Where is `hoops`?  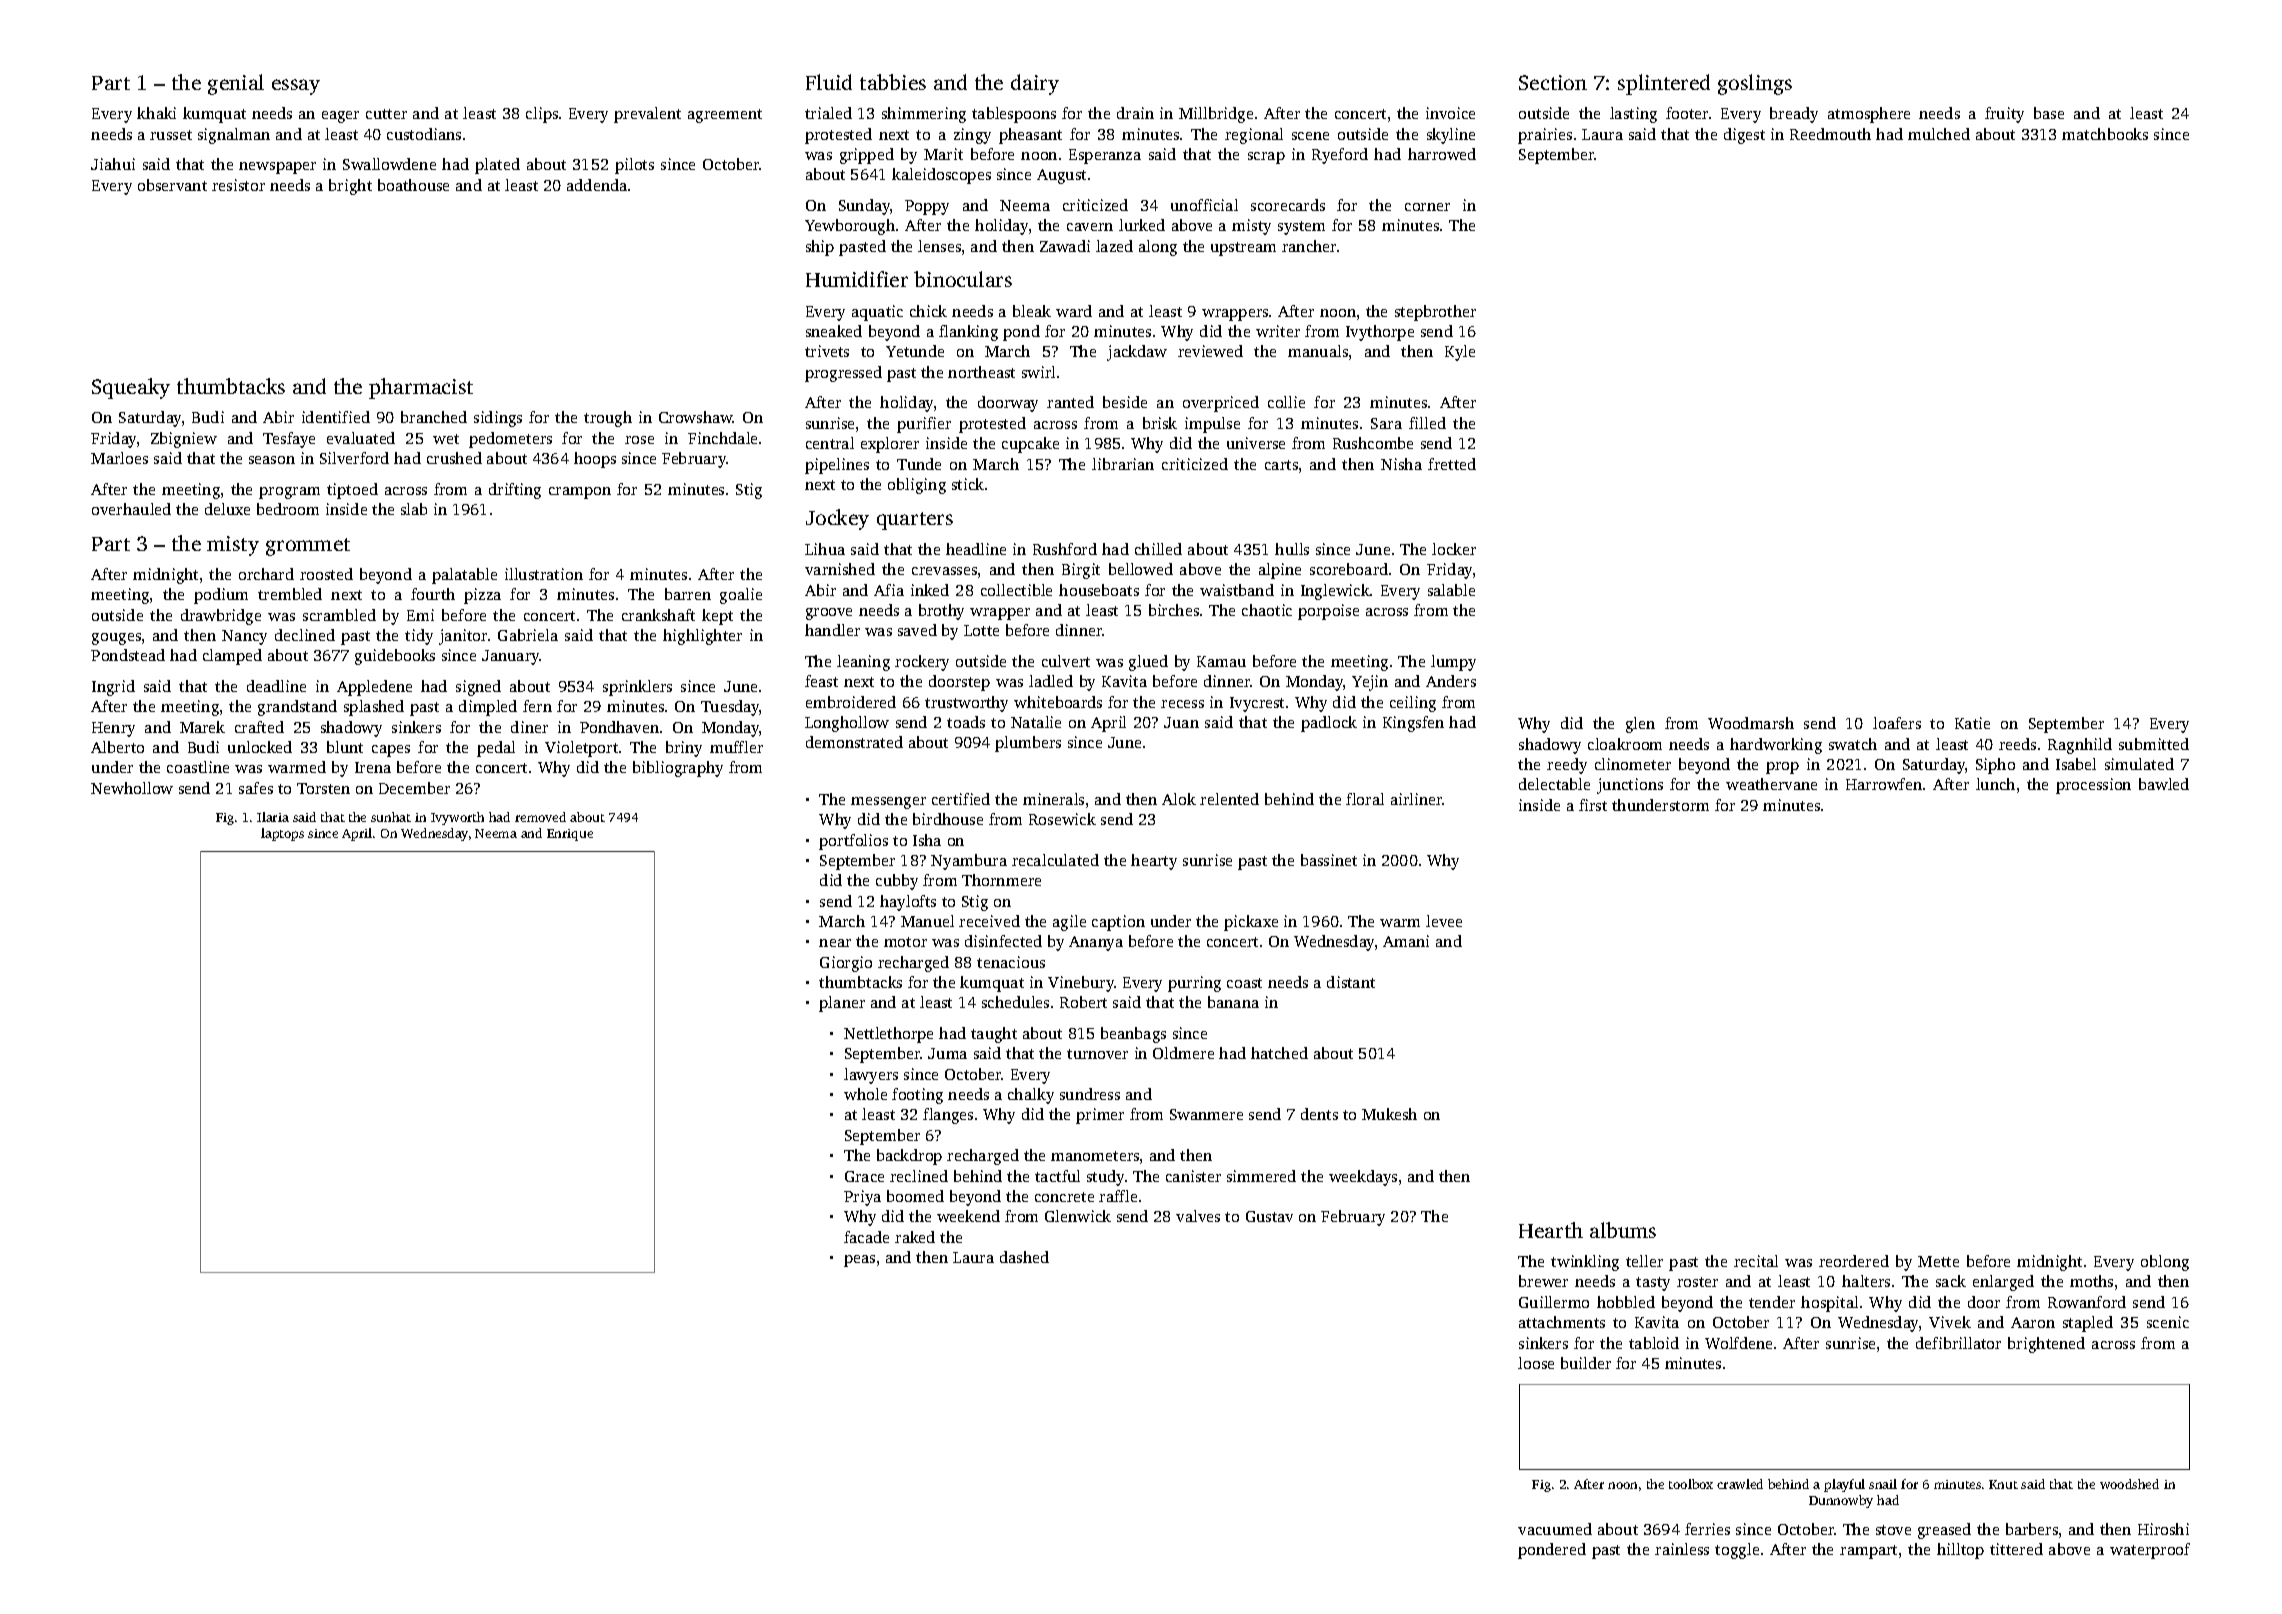
hoops is located at coordinates (595, 460).
